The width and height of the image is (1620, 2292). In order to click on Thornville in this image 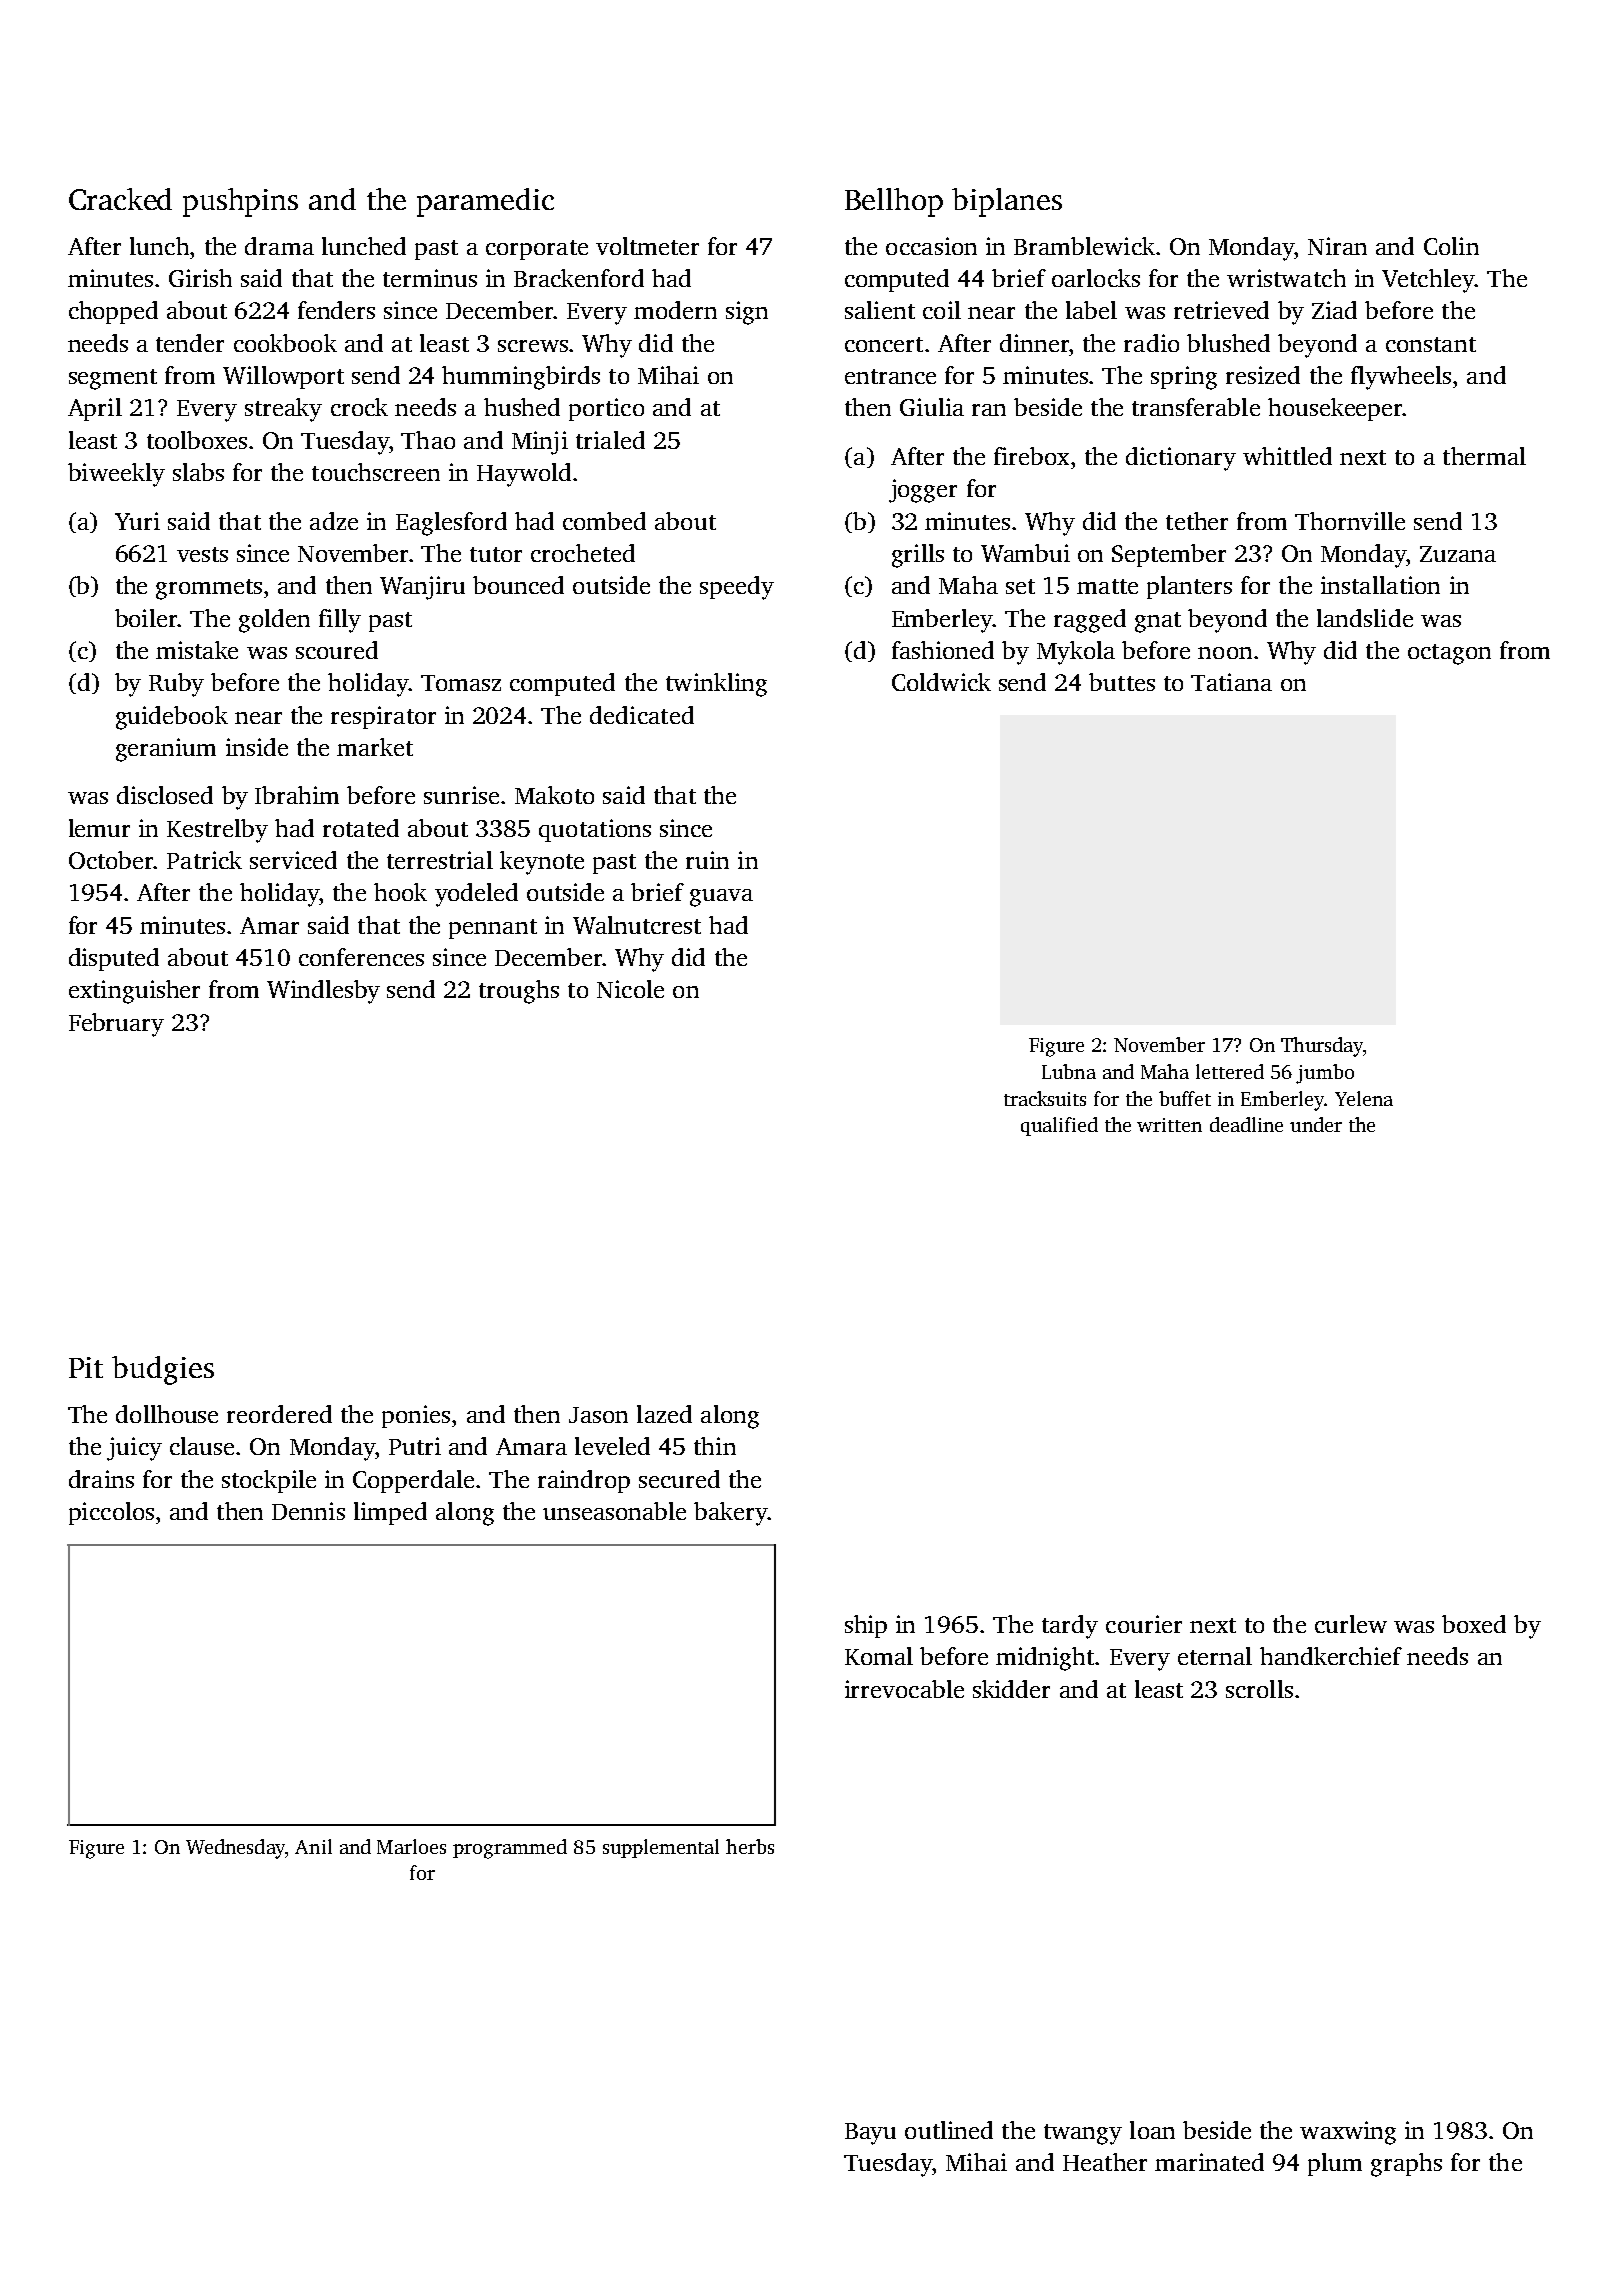, I will do `click(1350, 521)`.
